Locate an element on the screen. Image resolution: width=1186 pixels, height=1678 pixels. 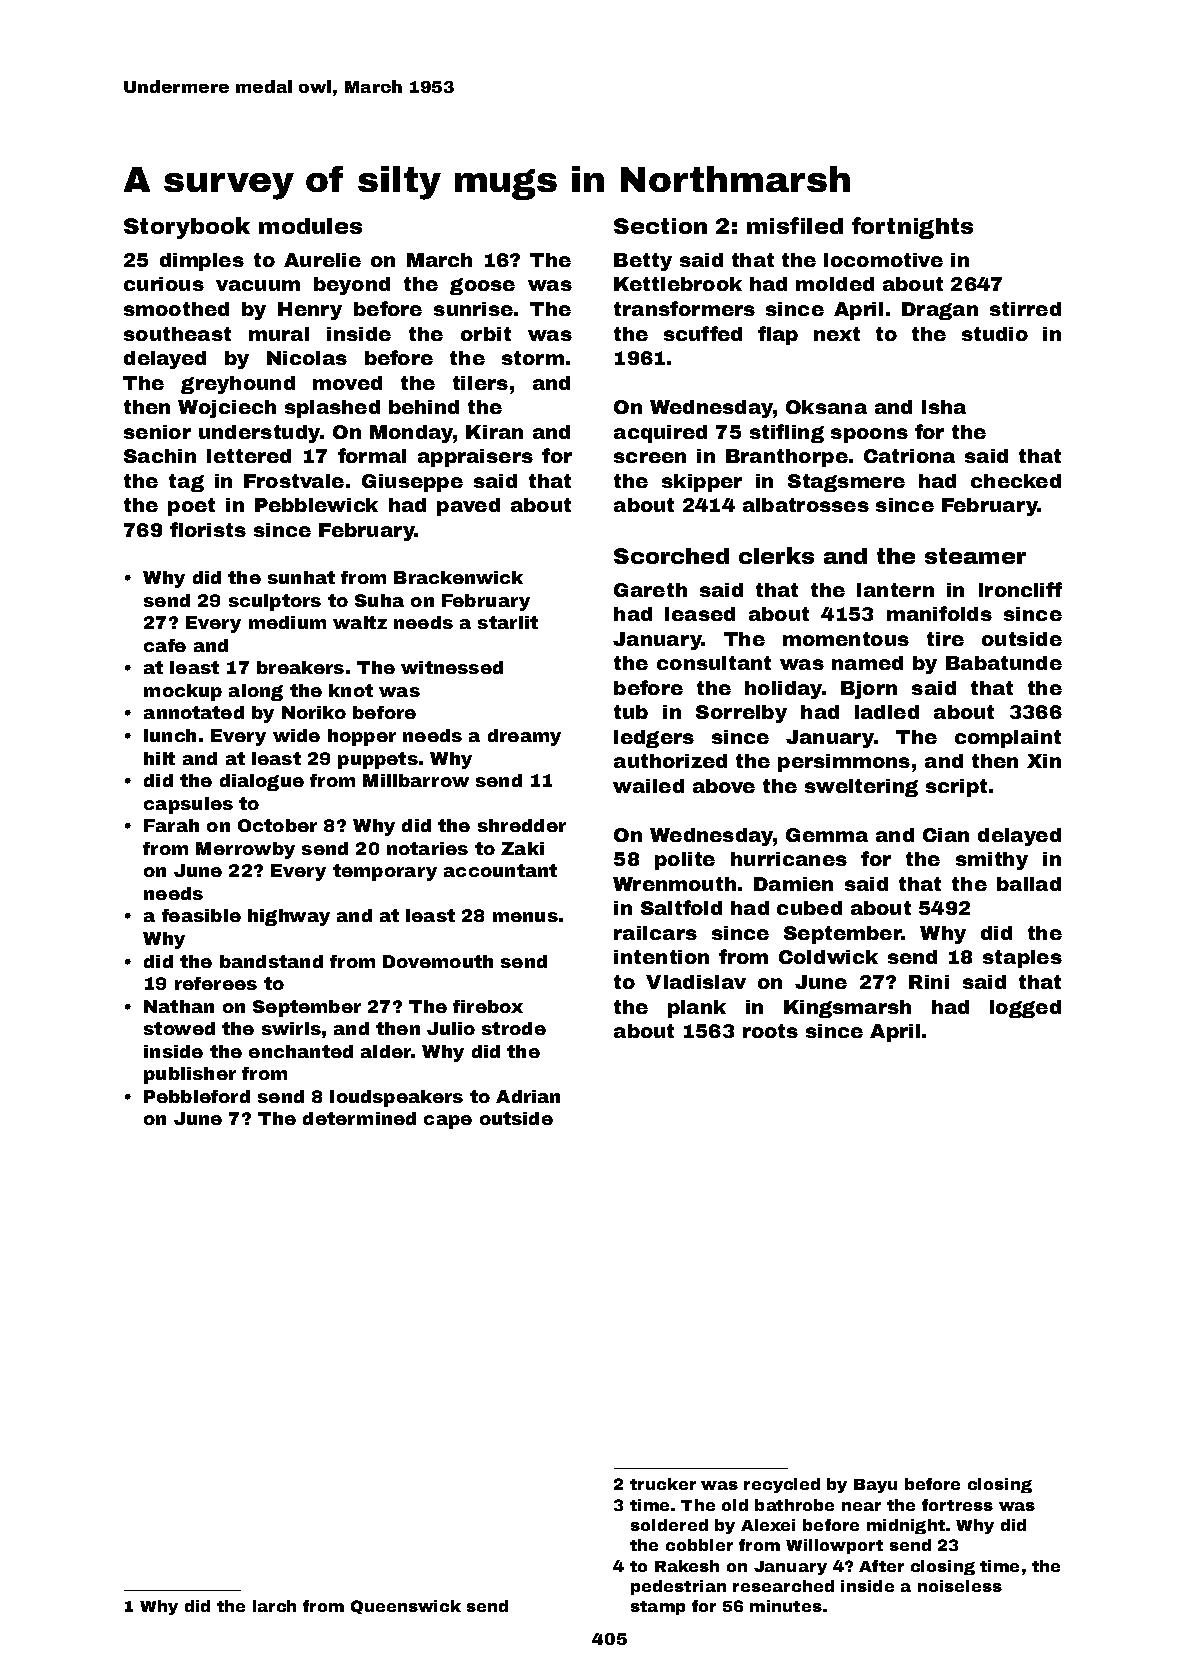
Bayu is located at coordinates (875, 1486).
